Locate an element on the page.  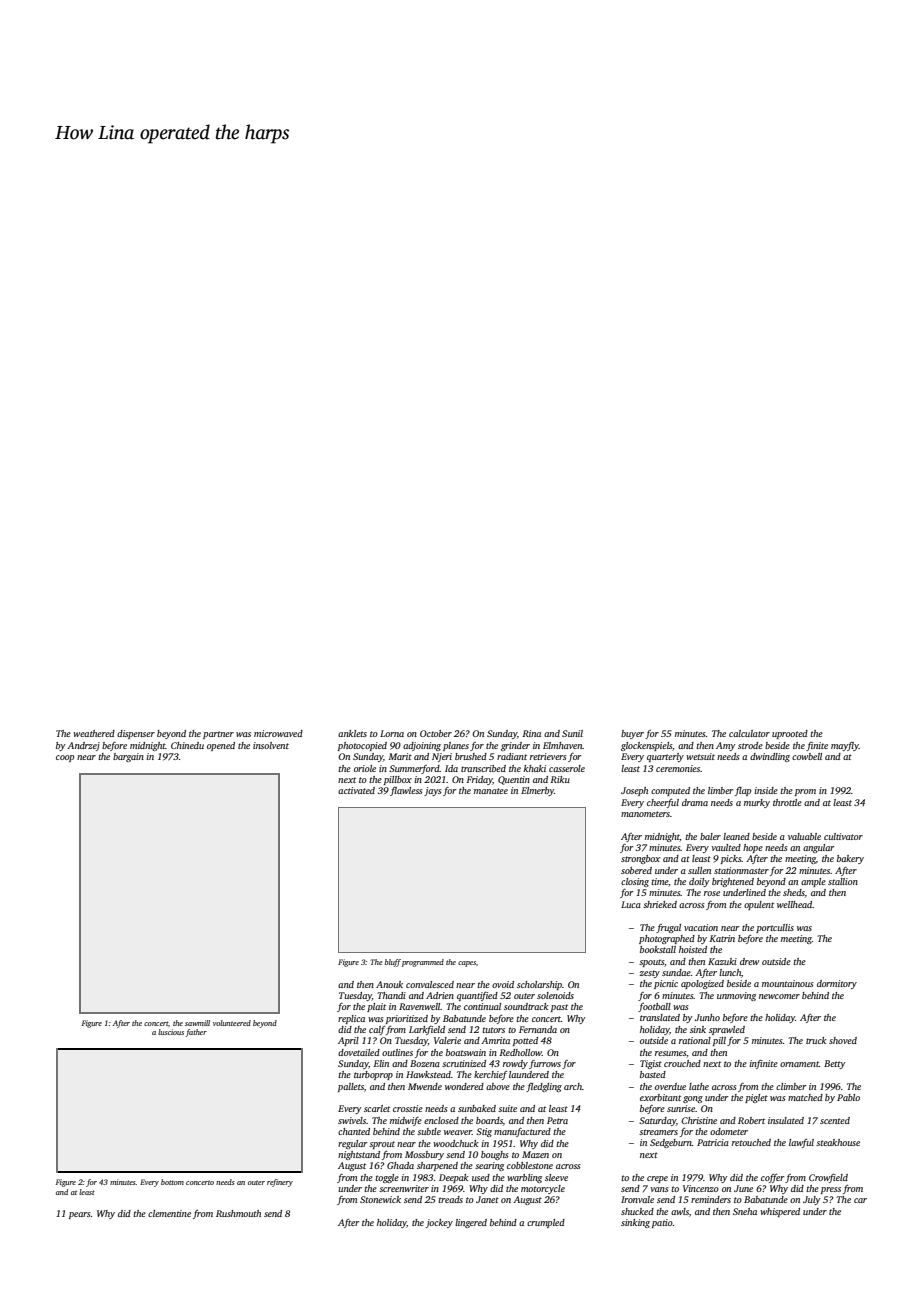
partner is located at coordinates (218, 735).
